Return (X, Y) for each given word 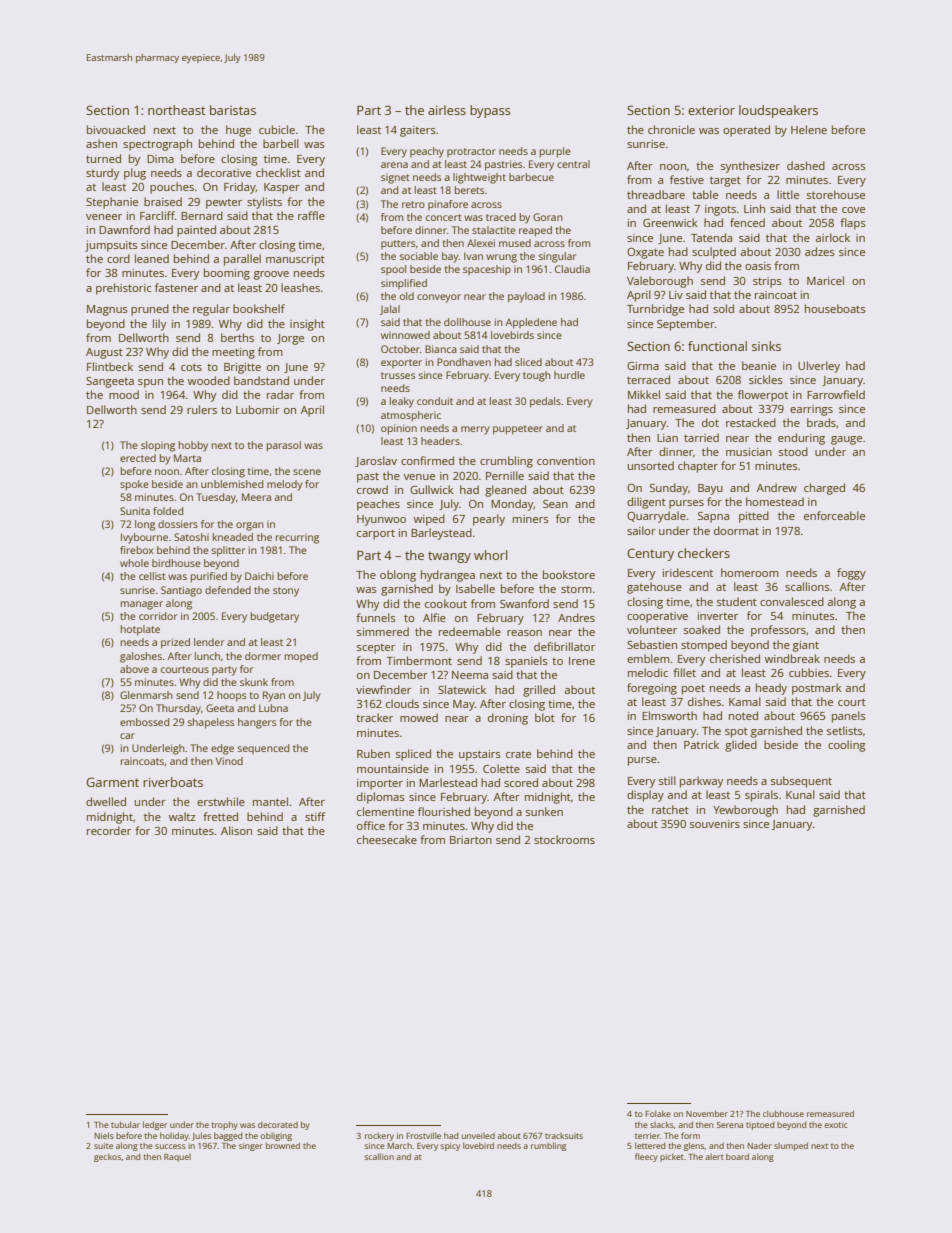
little (788, 194)
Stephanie (112, 203)
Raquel (177, 1157)
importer (380, 784)
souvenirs (715, 824)
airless (447, 110)
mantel (270, 801)
